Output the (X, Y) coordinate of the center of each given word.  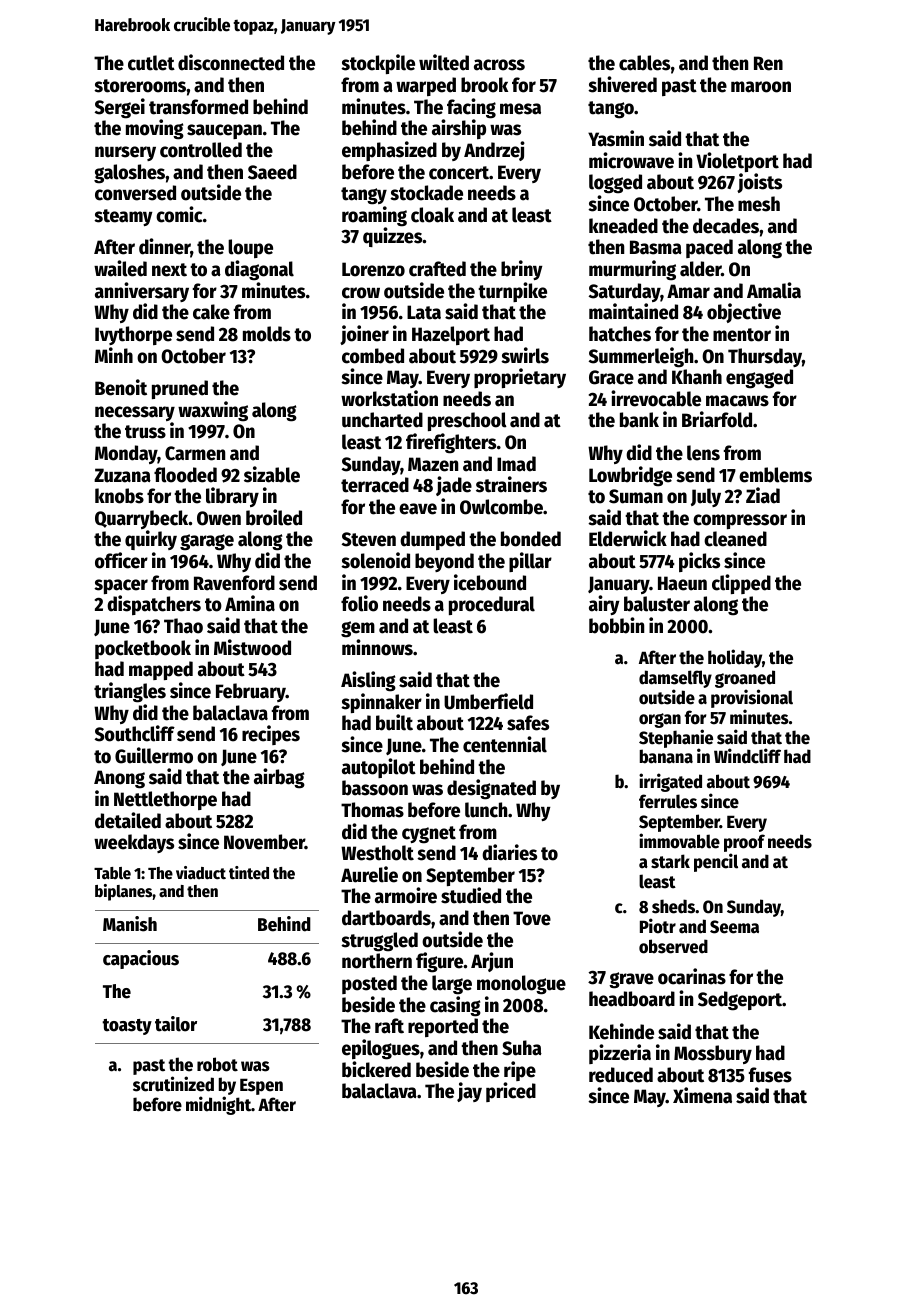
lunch (486, 810)
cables (644, 63)
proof (744, 843)
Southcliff (135, 733)
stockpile (378, 64)
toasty (127, 1027)
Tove (532, 918)
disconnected (231, 62)
